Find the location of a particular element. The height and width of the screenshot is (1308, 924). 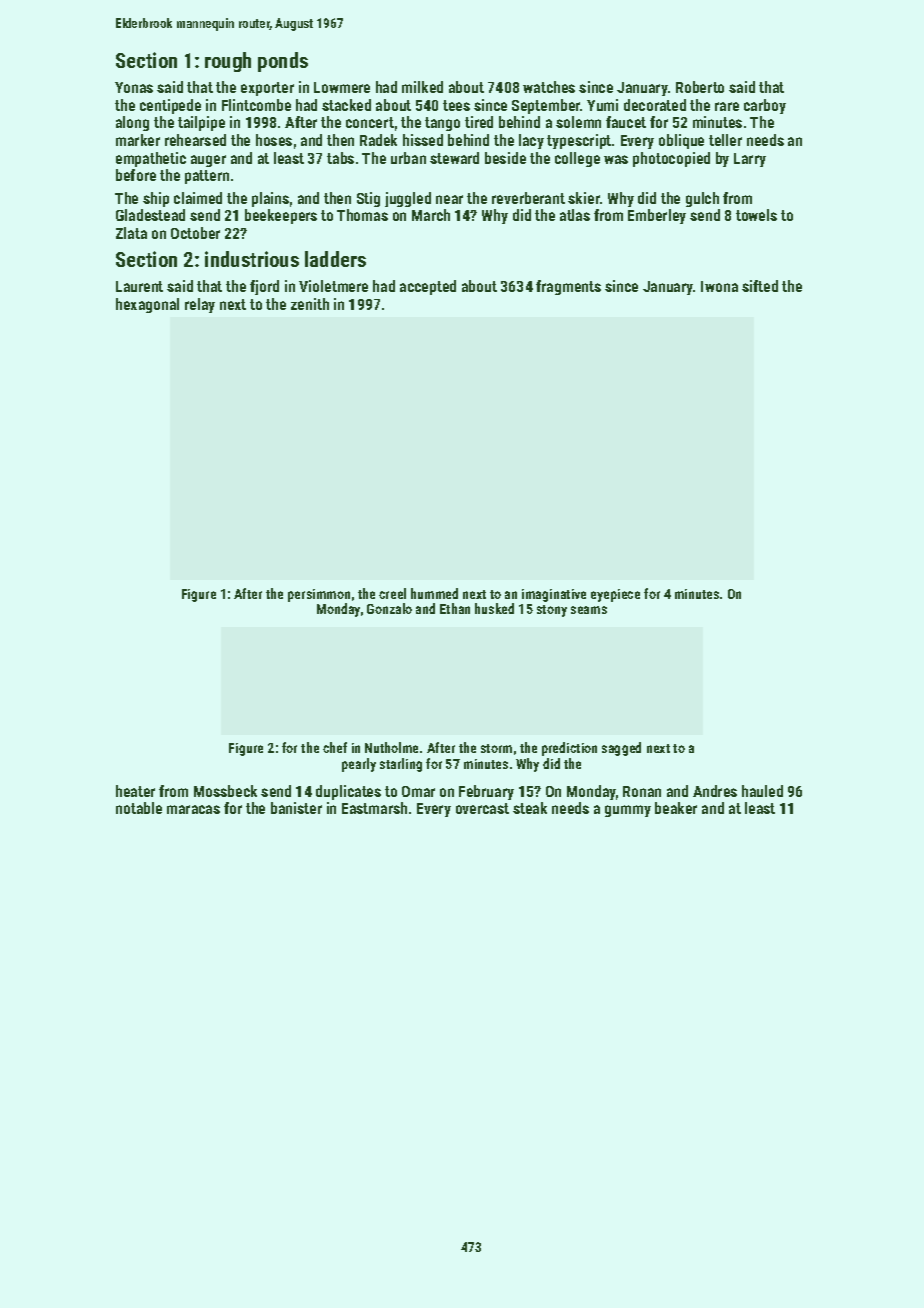

tees is located at coordinates (456, 105).
